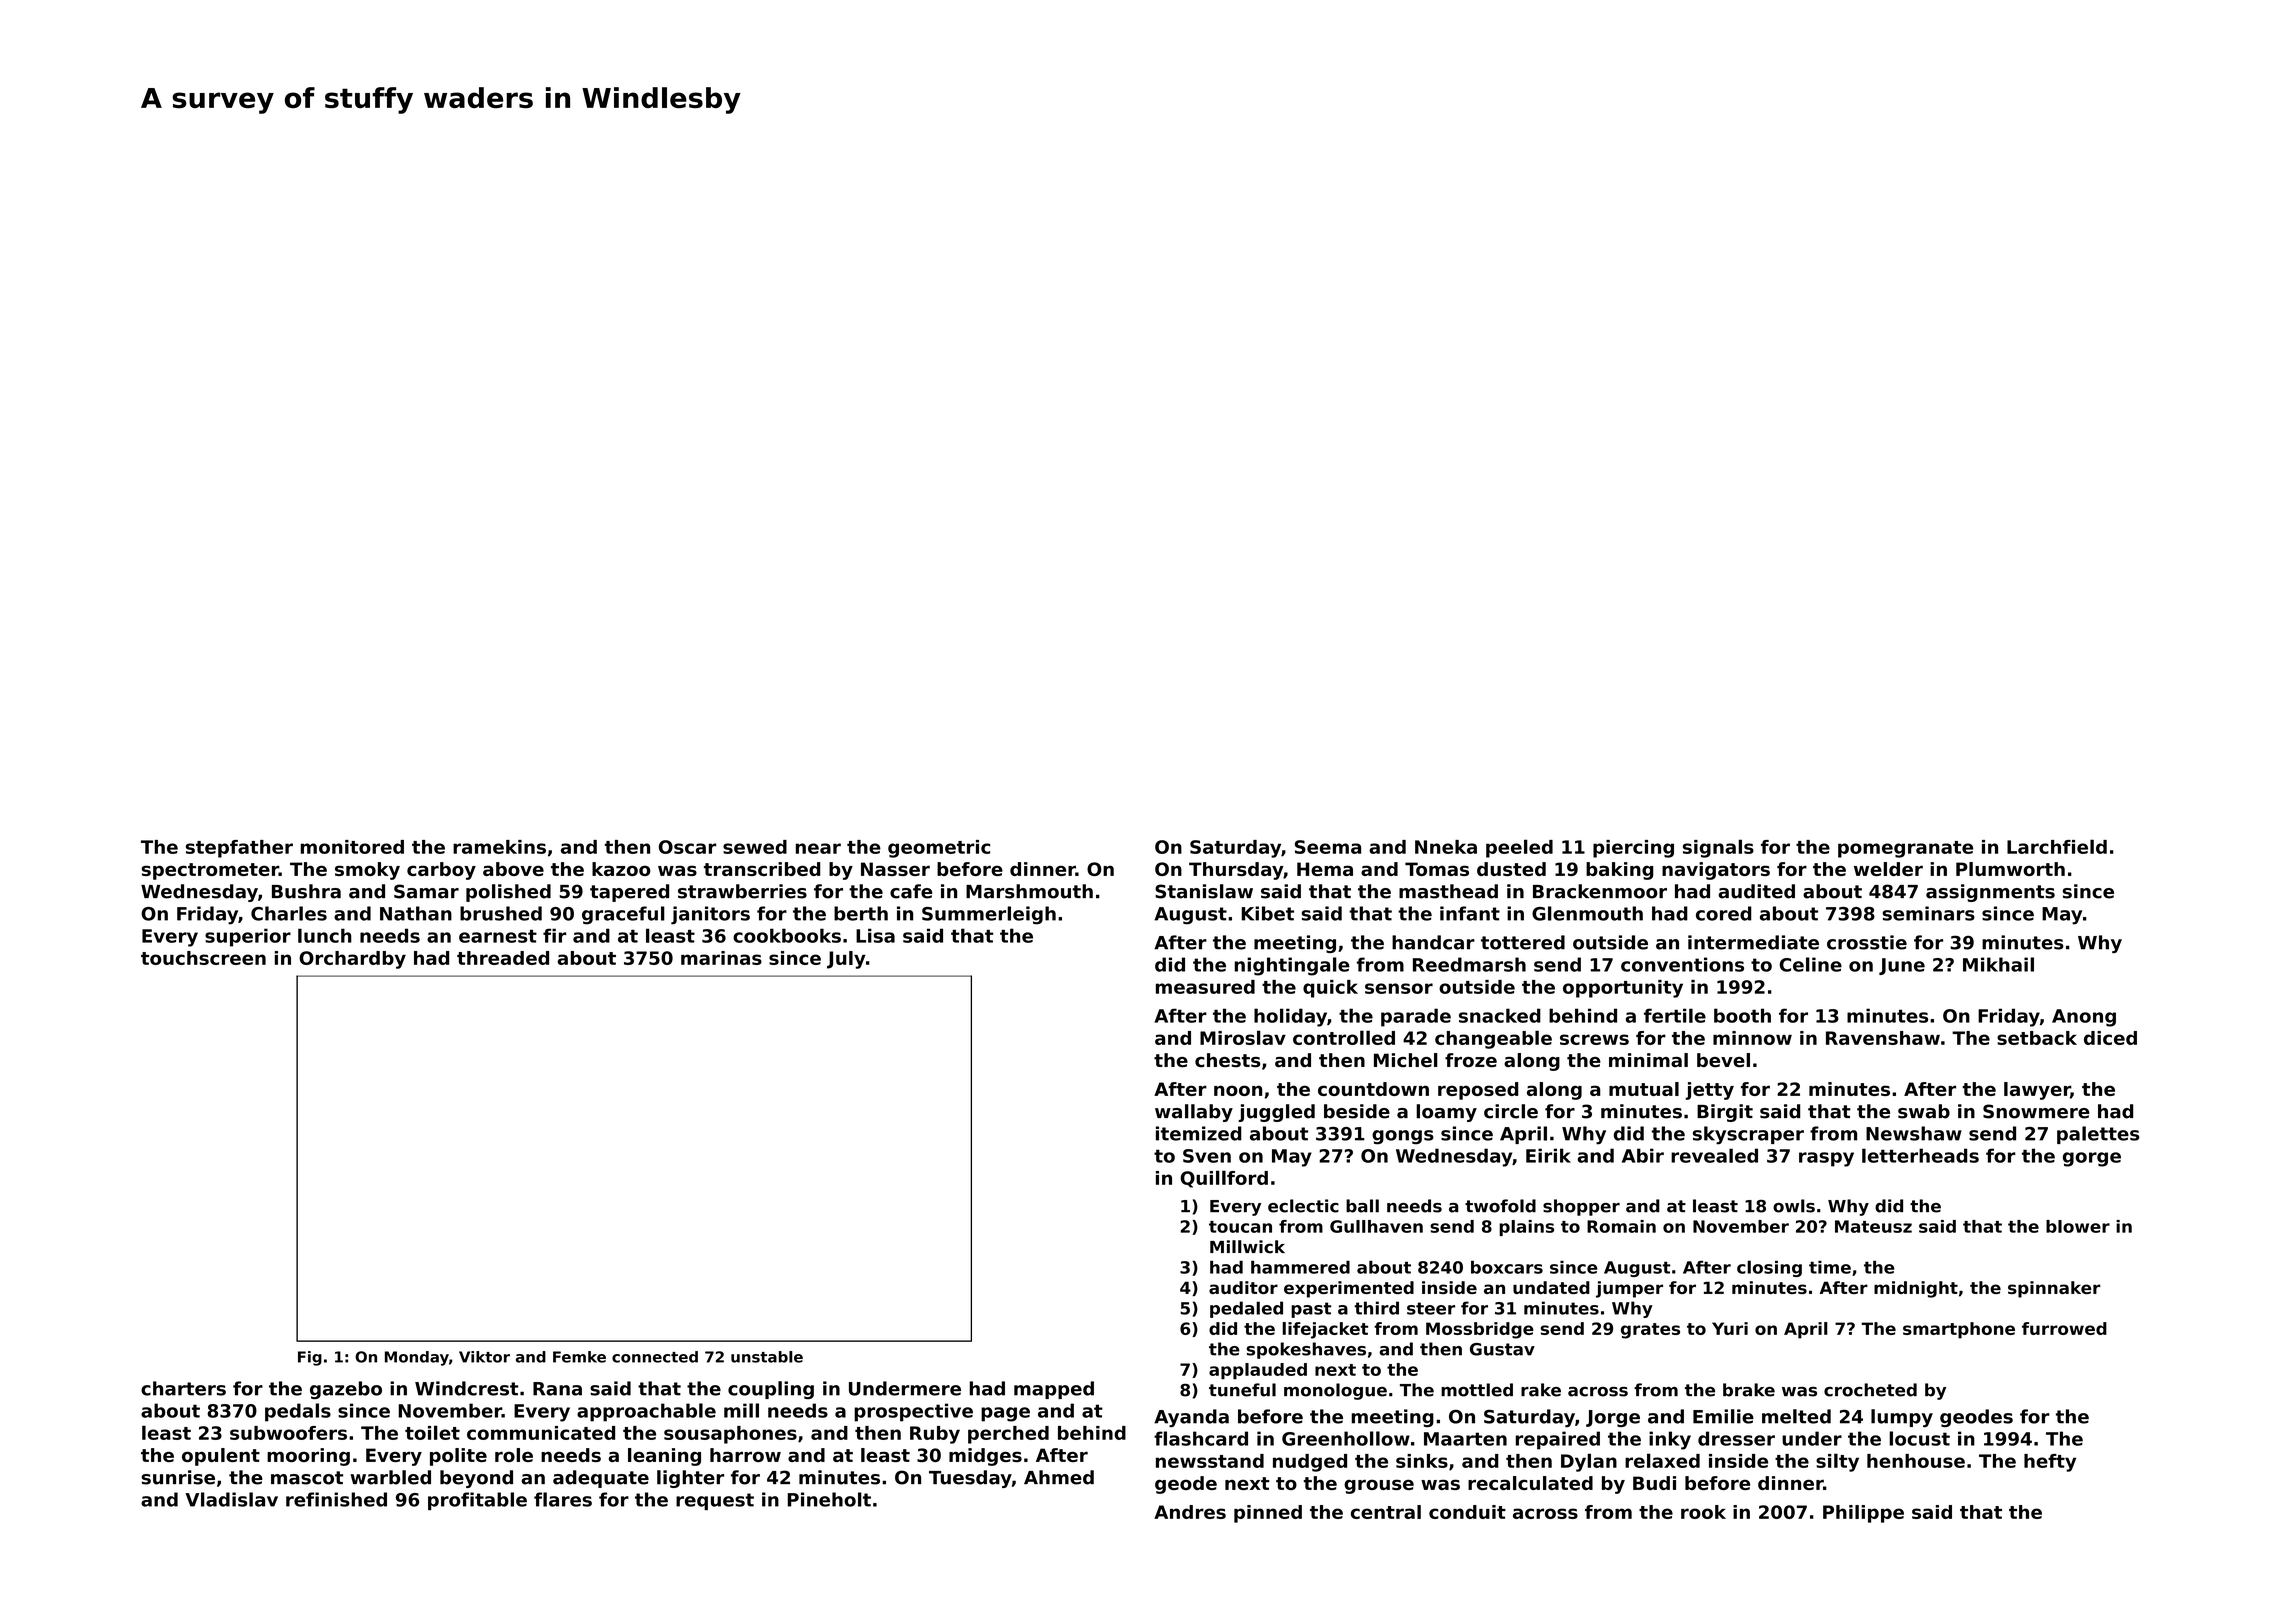  I want to click on touchscreen, so click(203, 958).
